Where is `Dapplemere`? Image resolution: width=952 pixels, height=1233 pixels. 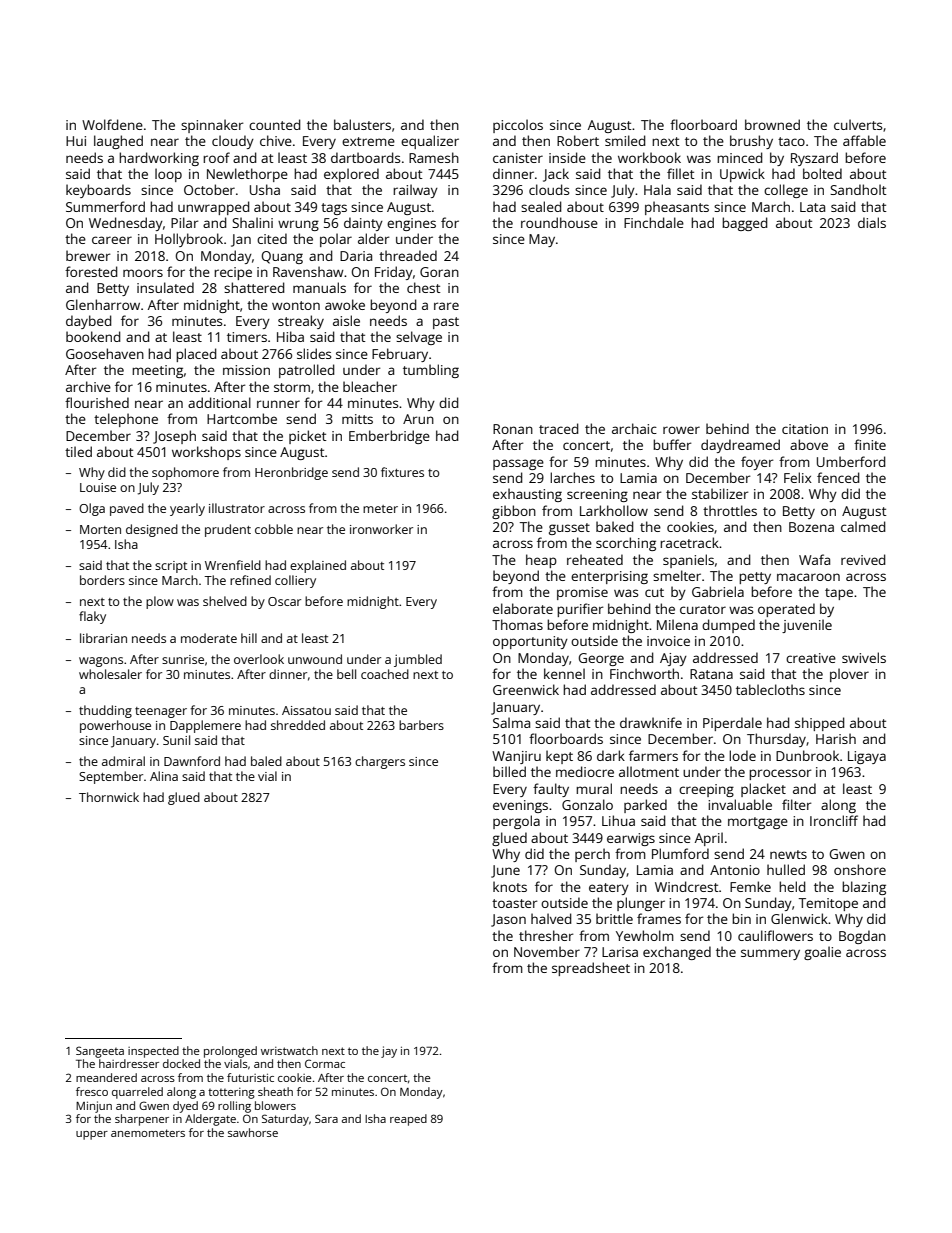
Dapplemere is located at coordinates (205, 726).
